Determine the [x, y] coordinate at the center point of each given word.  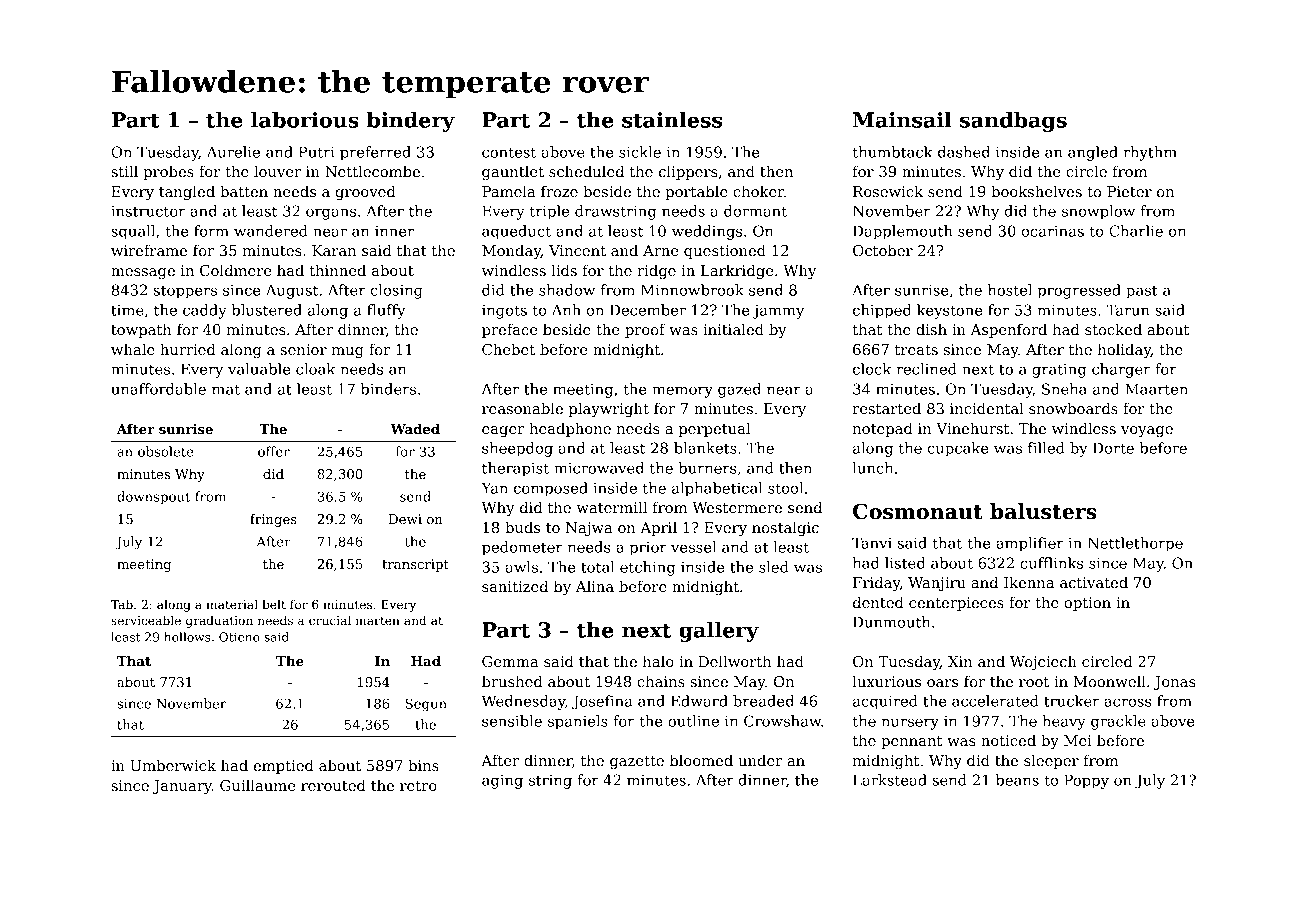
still [124, 171]
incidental [987, 408]
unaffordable [158, 389]
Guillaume [258, 785]
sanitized [515, 586]
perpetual [714, 429]
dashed [964, 152]
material [232, 604]
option [1087, 604]
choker [758, 191]
